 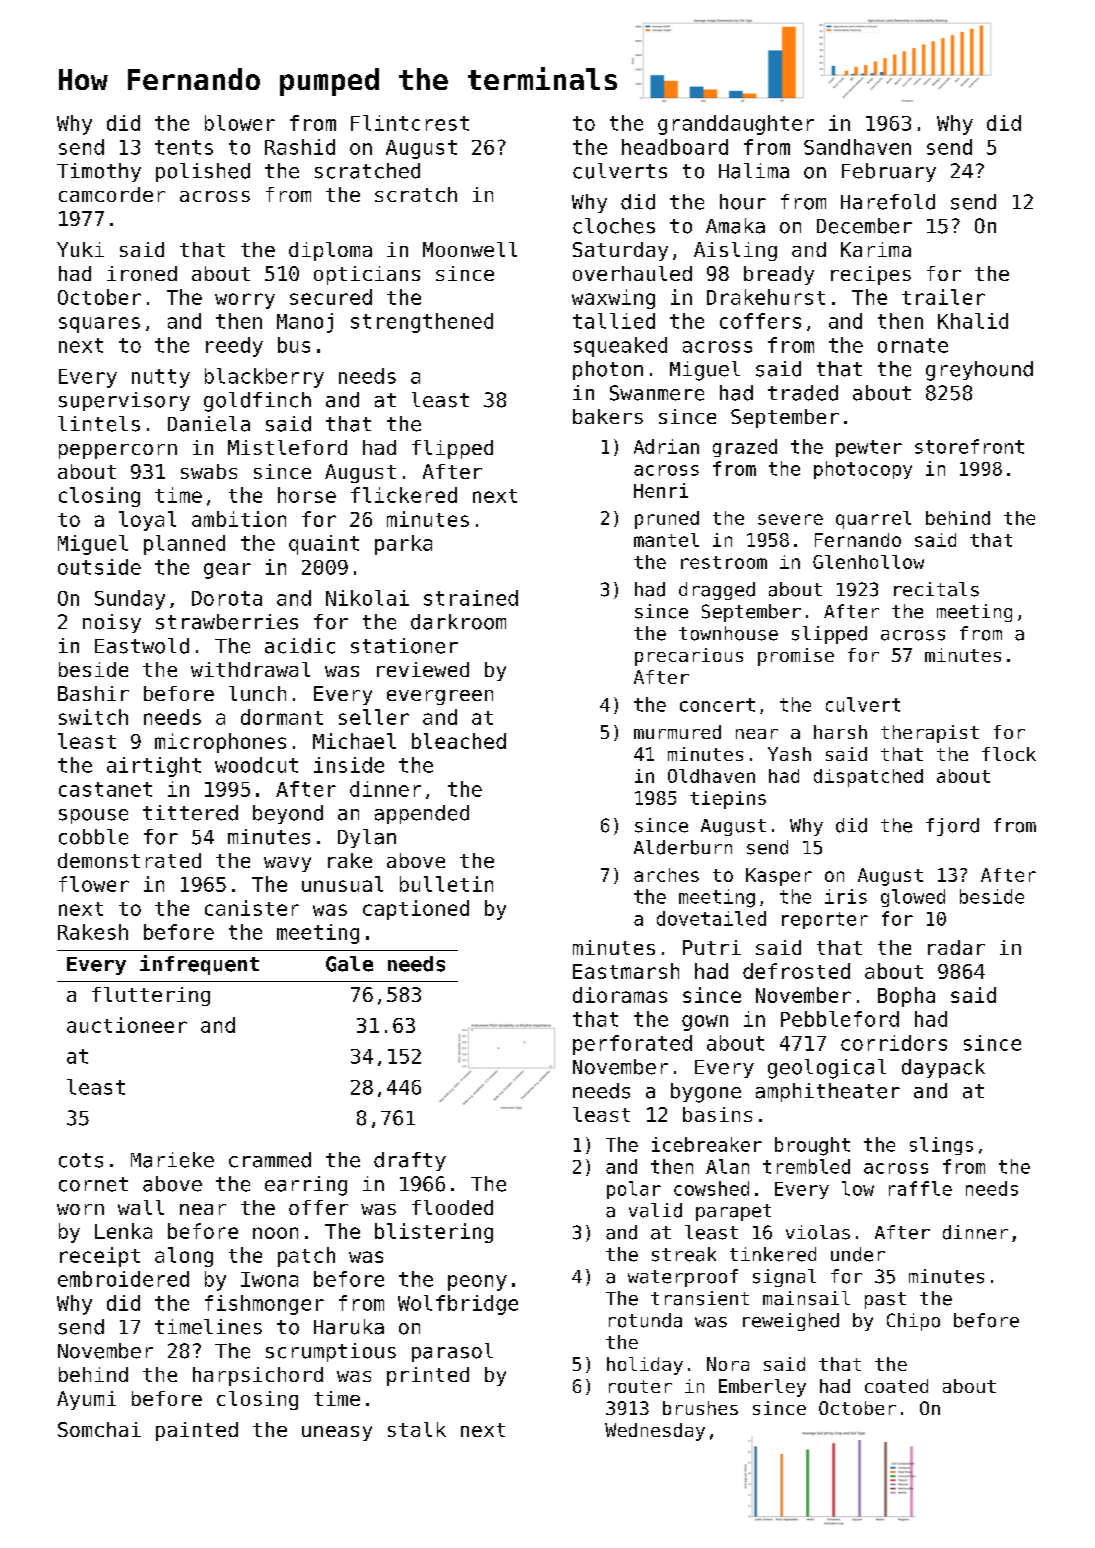 What do you see at coordinates (871, 275) in the image?
I see `recipes` at bounding box center [871, 275].
